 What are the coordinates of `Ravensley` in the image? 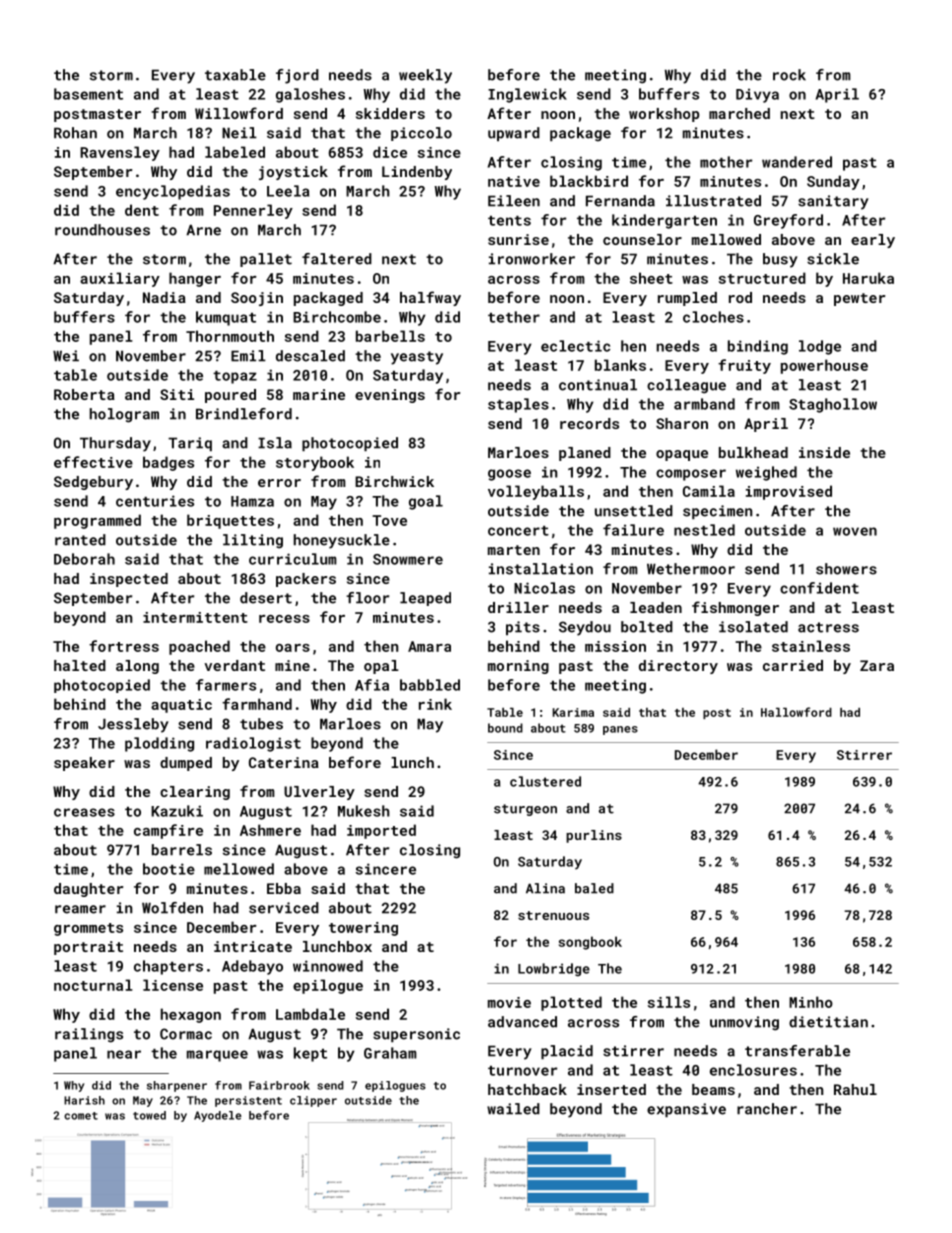 It's located at (120, 153).
